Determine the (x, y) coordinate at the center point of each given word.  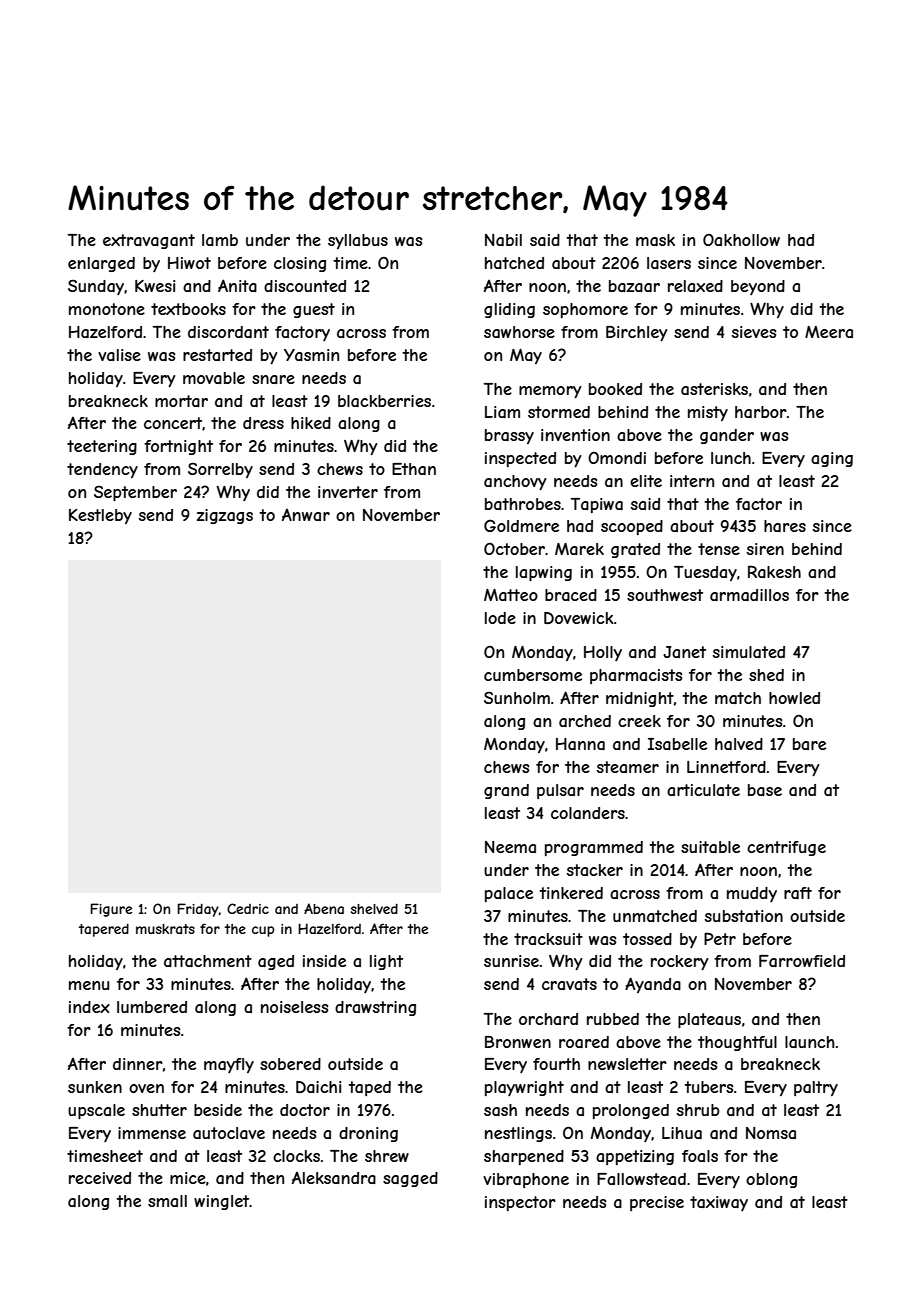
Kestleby (100, 516)
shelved (374, 908)
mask (655, 240)
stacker (595, 870)
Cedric (248, 908)
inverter (348, 492)
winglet (222, 1202)
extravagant (149, 241)
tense (719, 549)
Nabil (503, 240)
